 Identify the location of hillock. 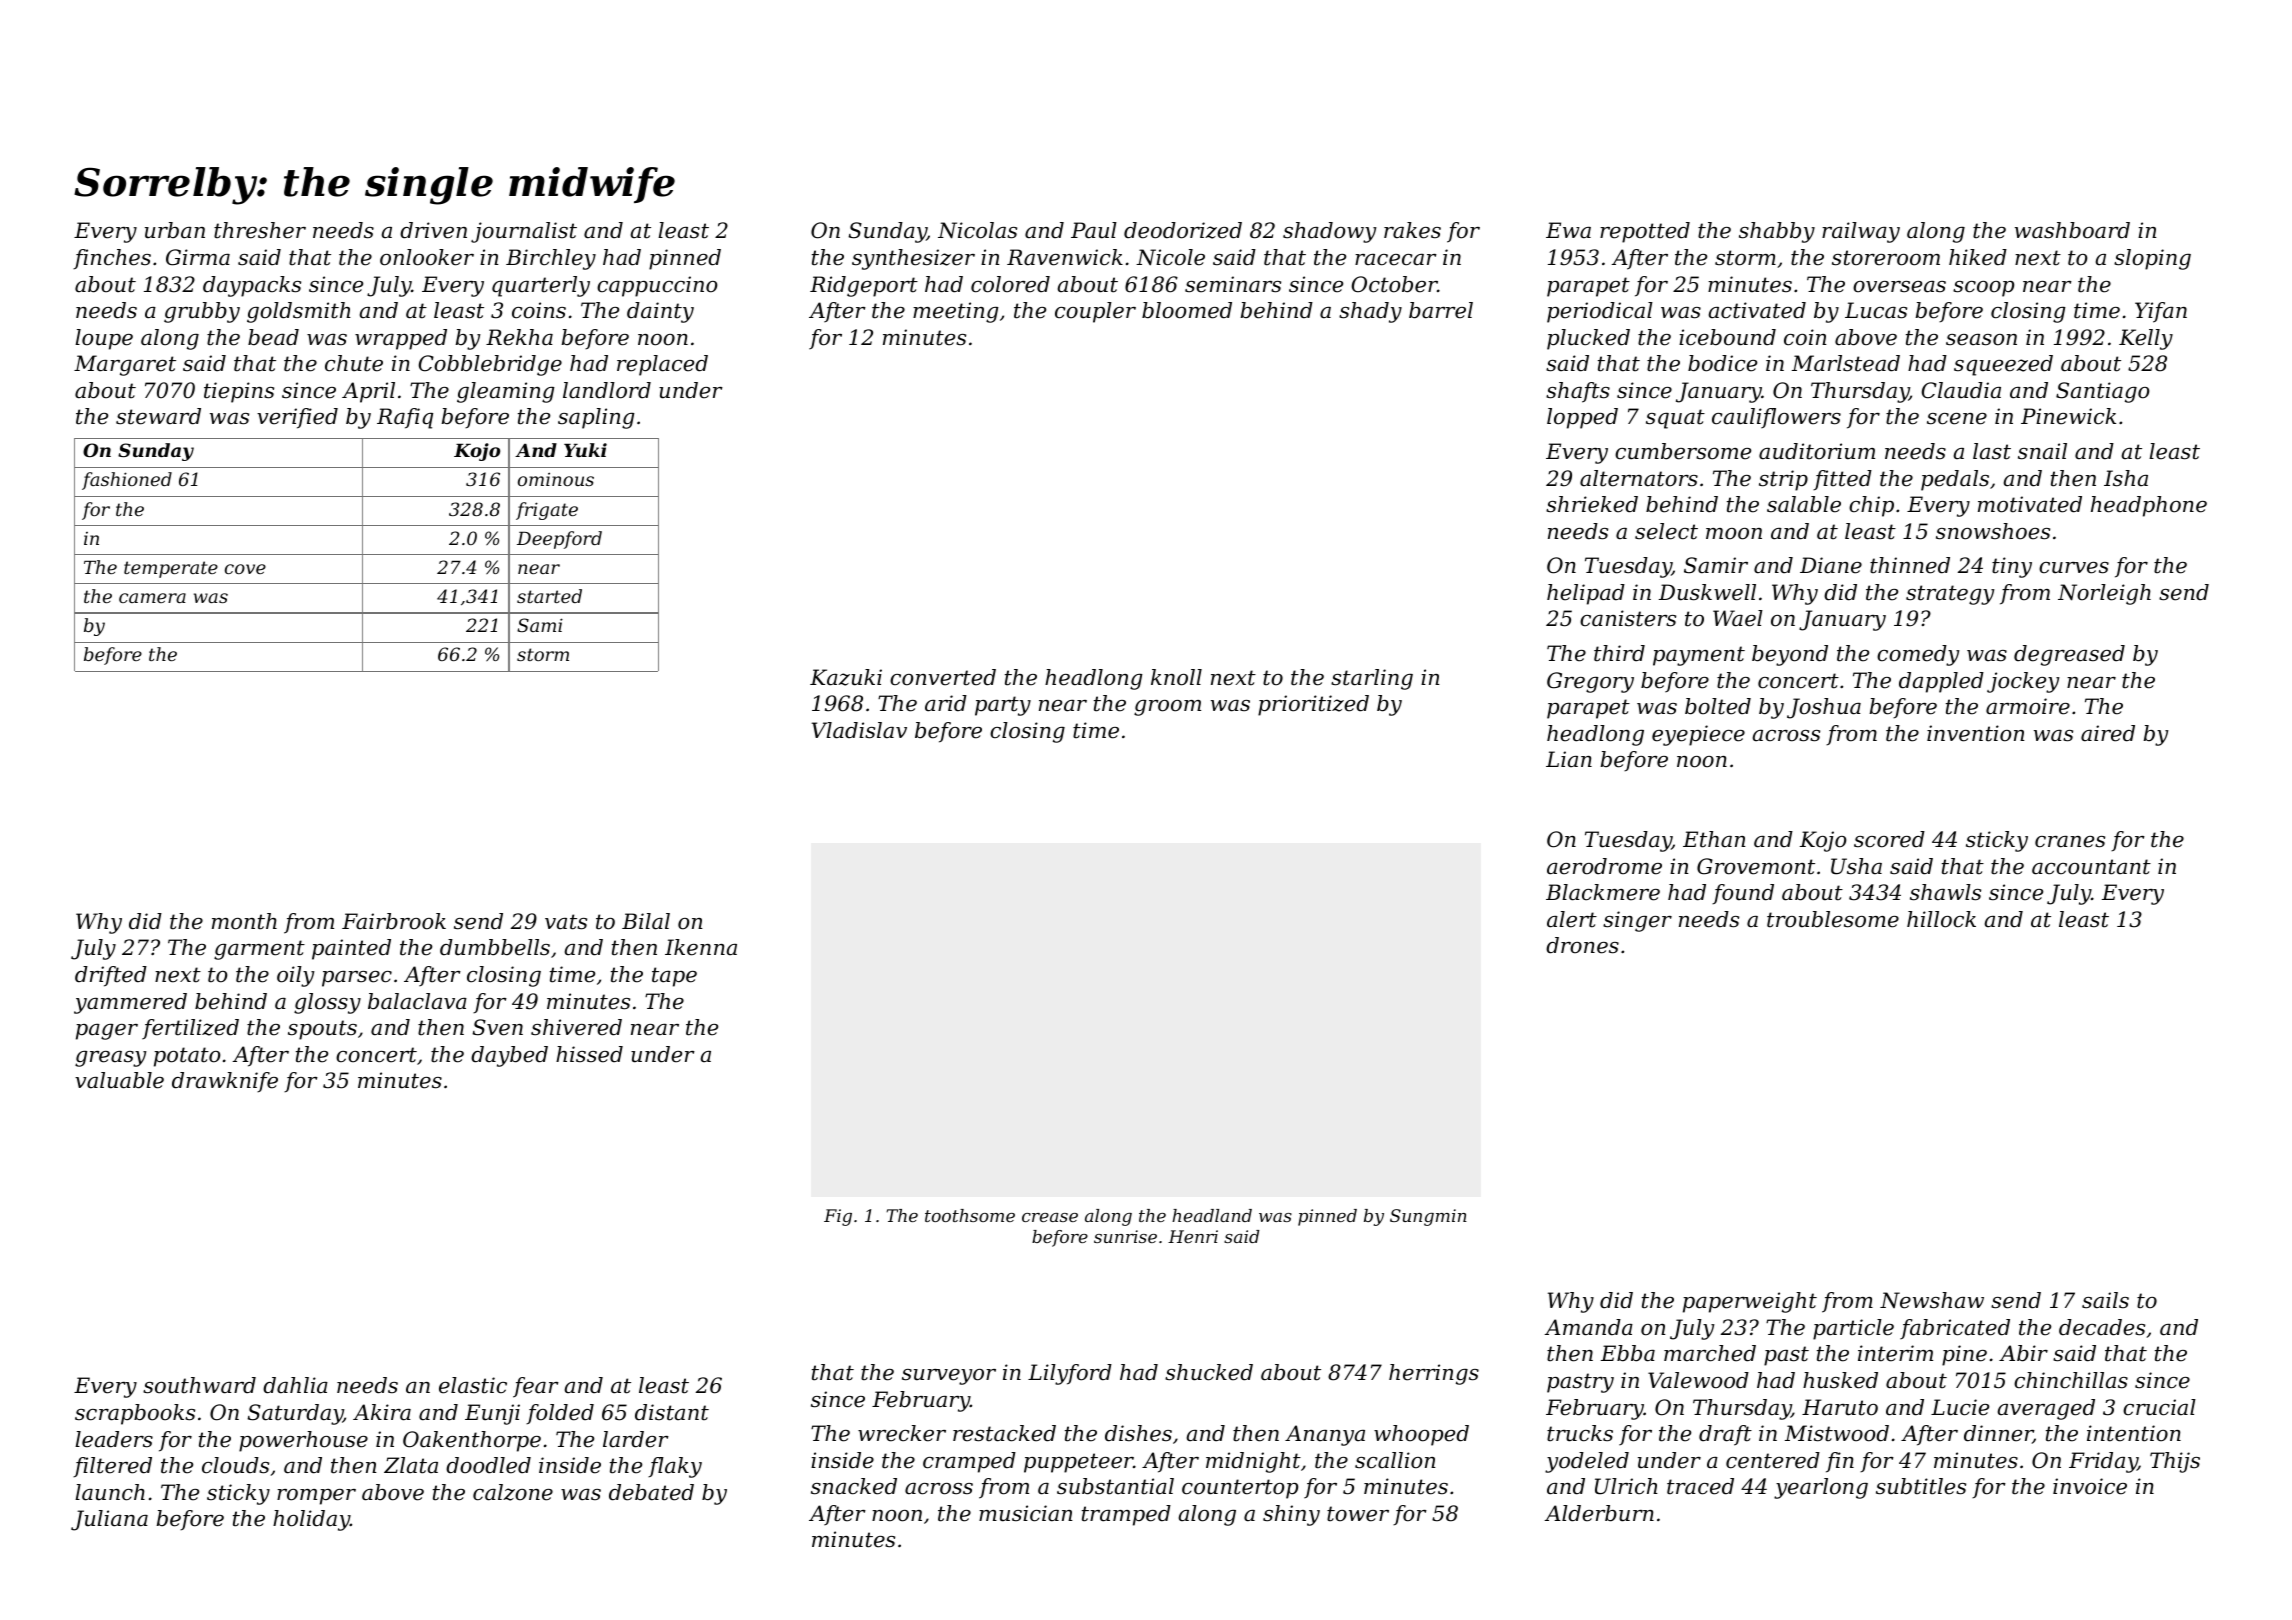
(1941, 919).
